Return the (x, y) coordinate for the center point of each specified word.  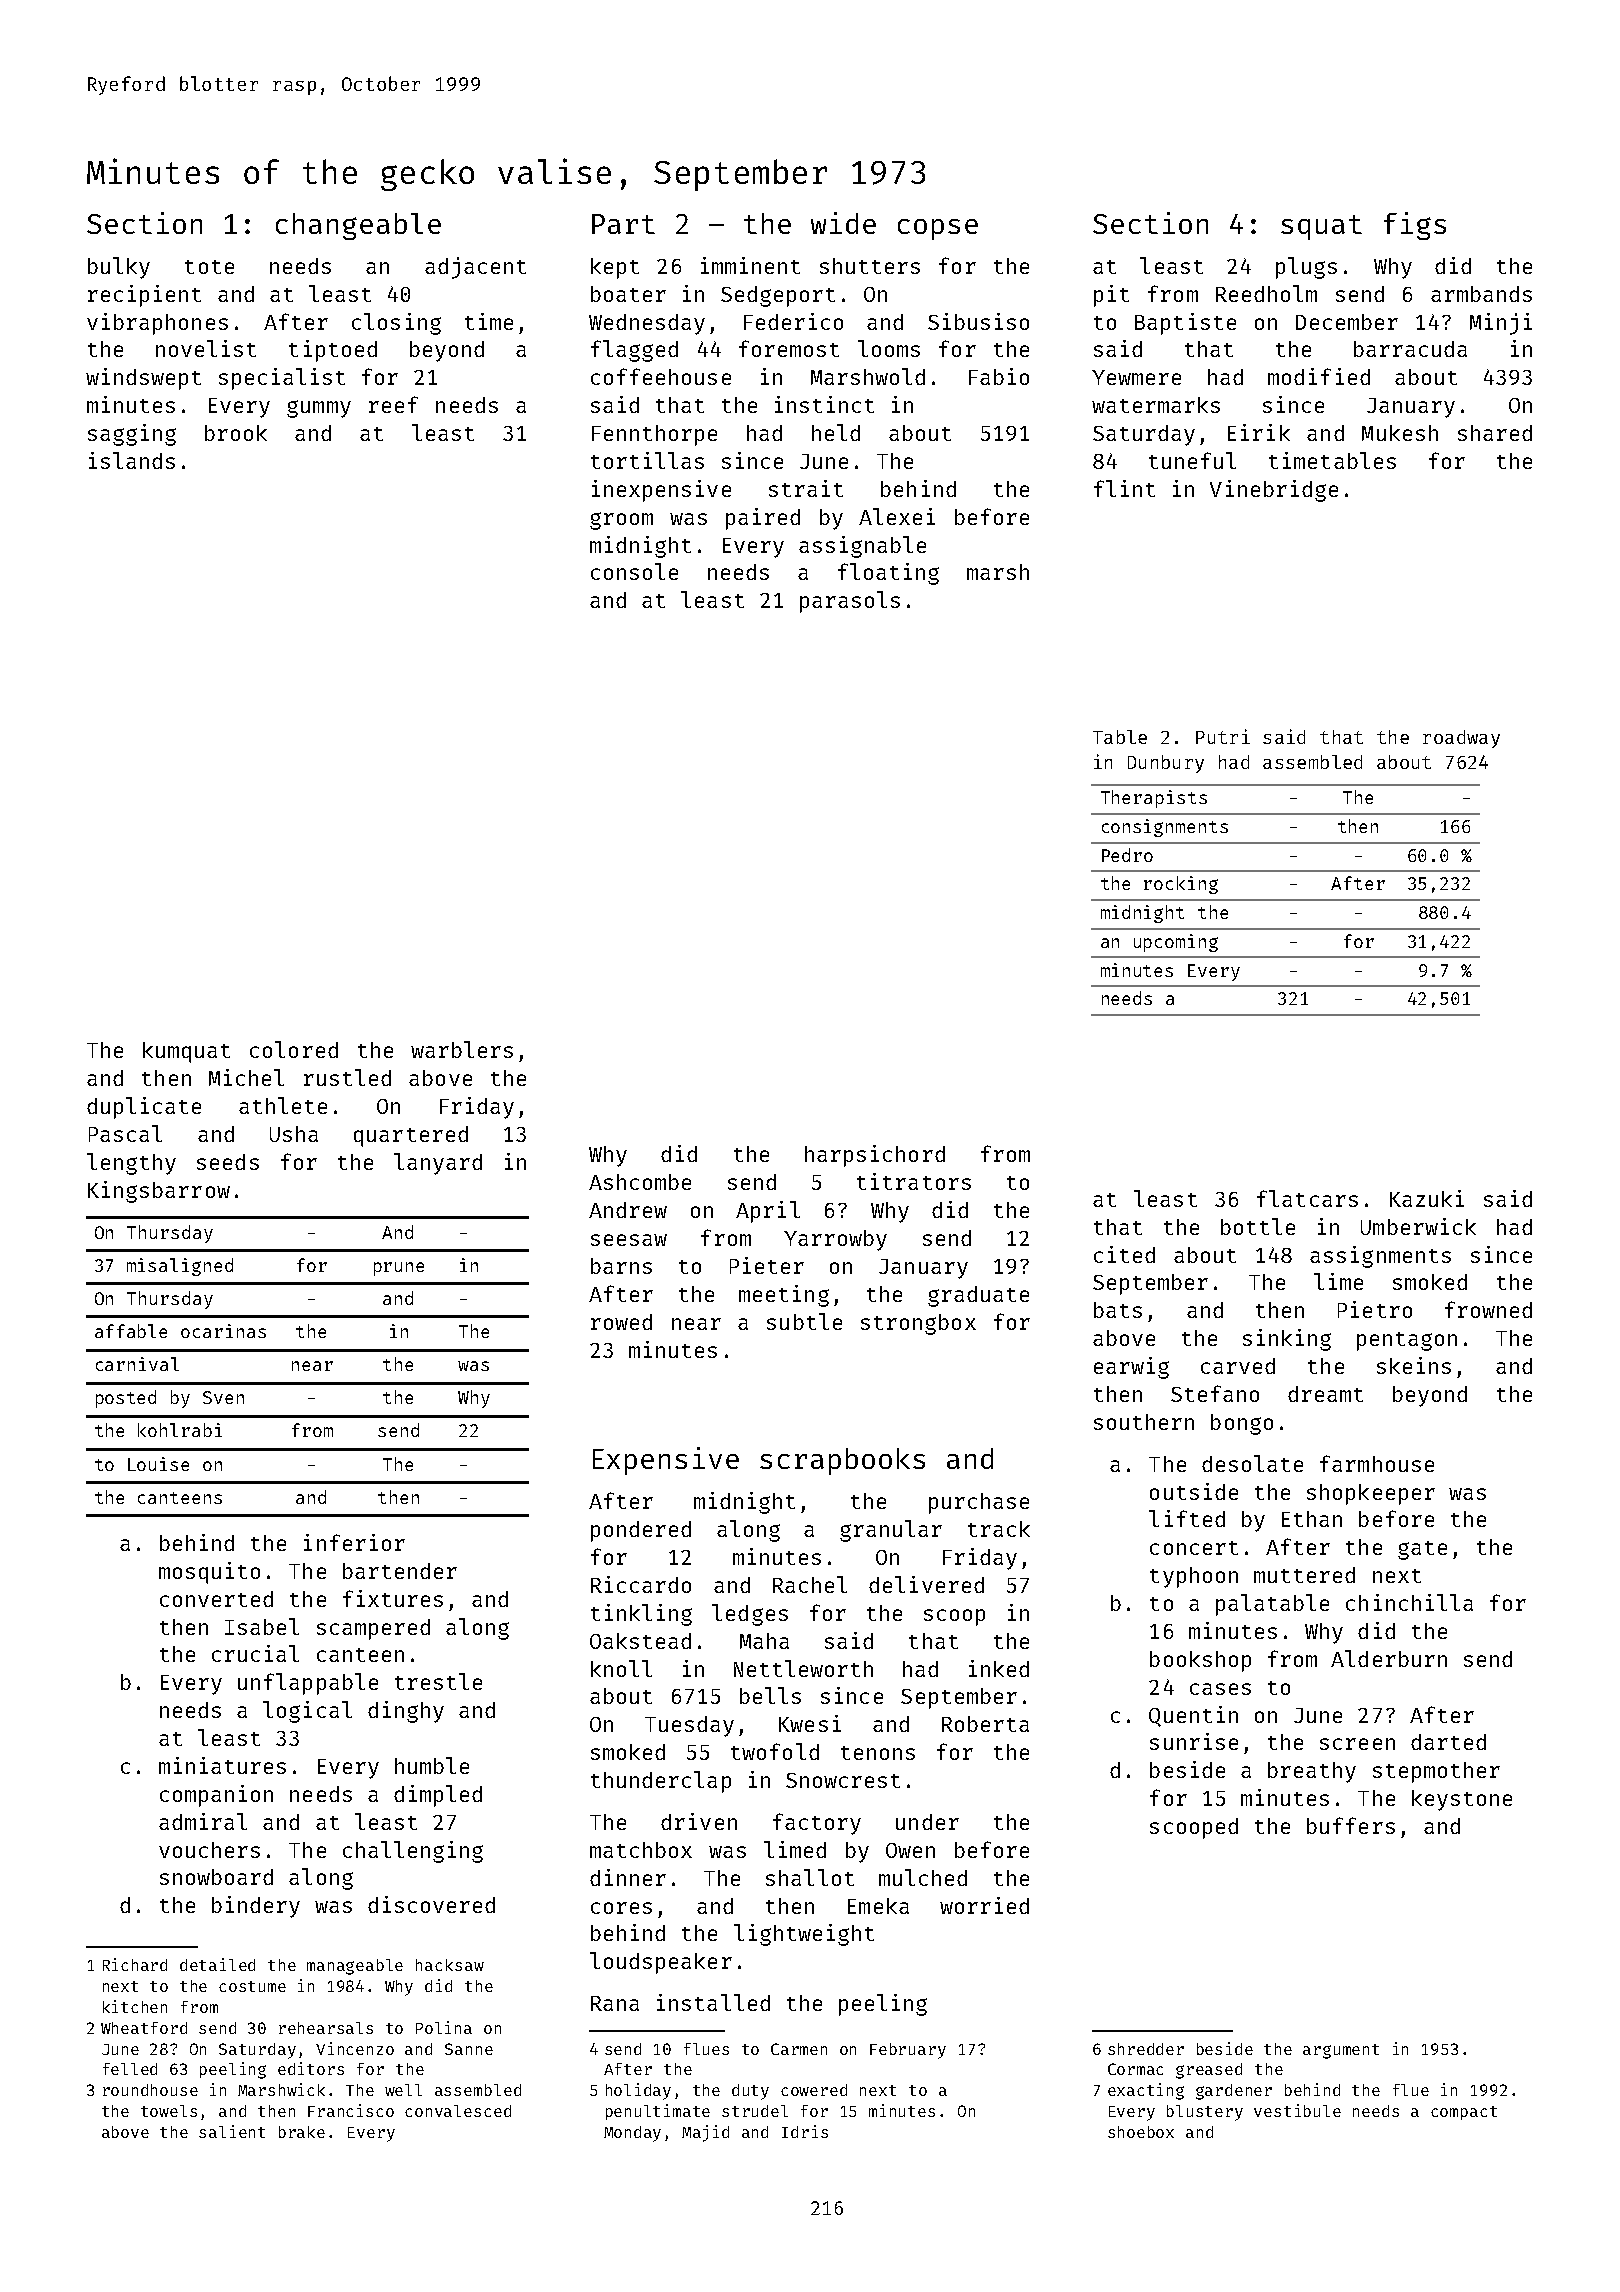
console (634, 571)
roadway (1461, 739)
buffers (1351, 1825)
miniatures (222, 1765)
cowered (814, 2090)
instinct (824, 404)
